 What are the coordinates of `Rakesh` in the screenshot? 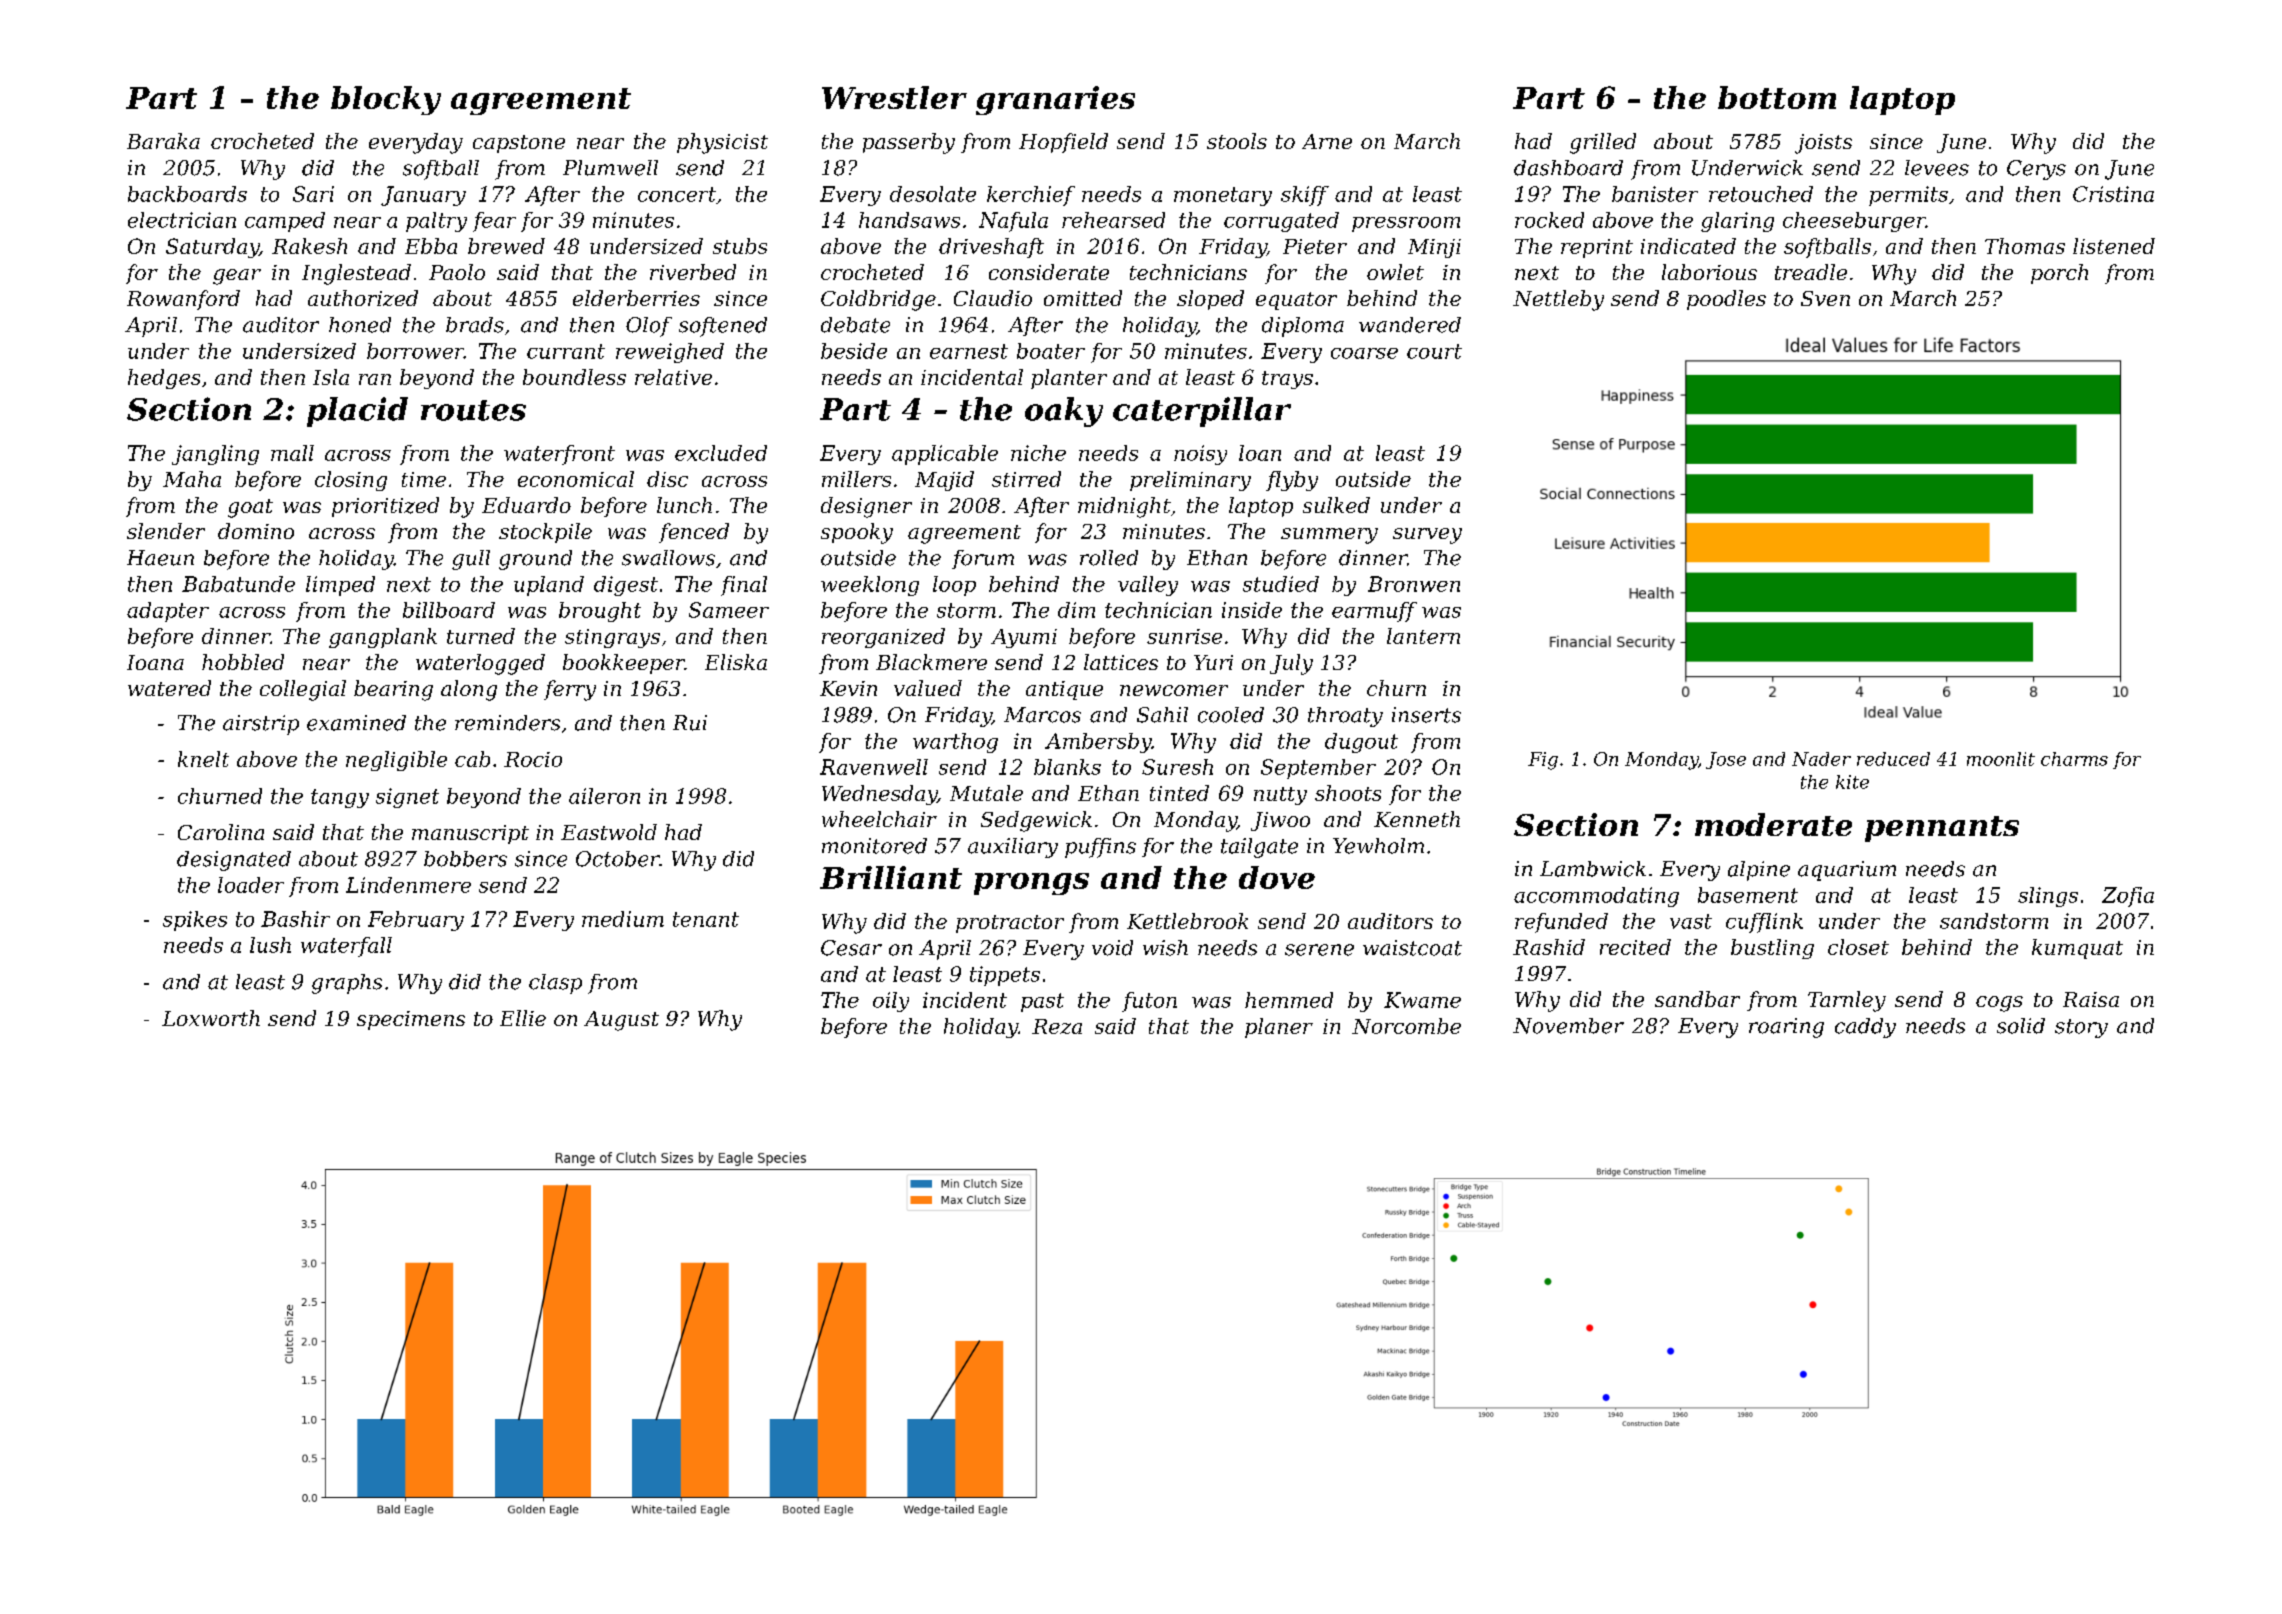 It's located at (309, 246).
